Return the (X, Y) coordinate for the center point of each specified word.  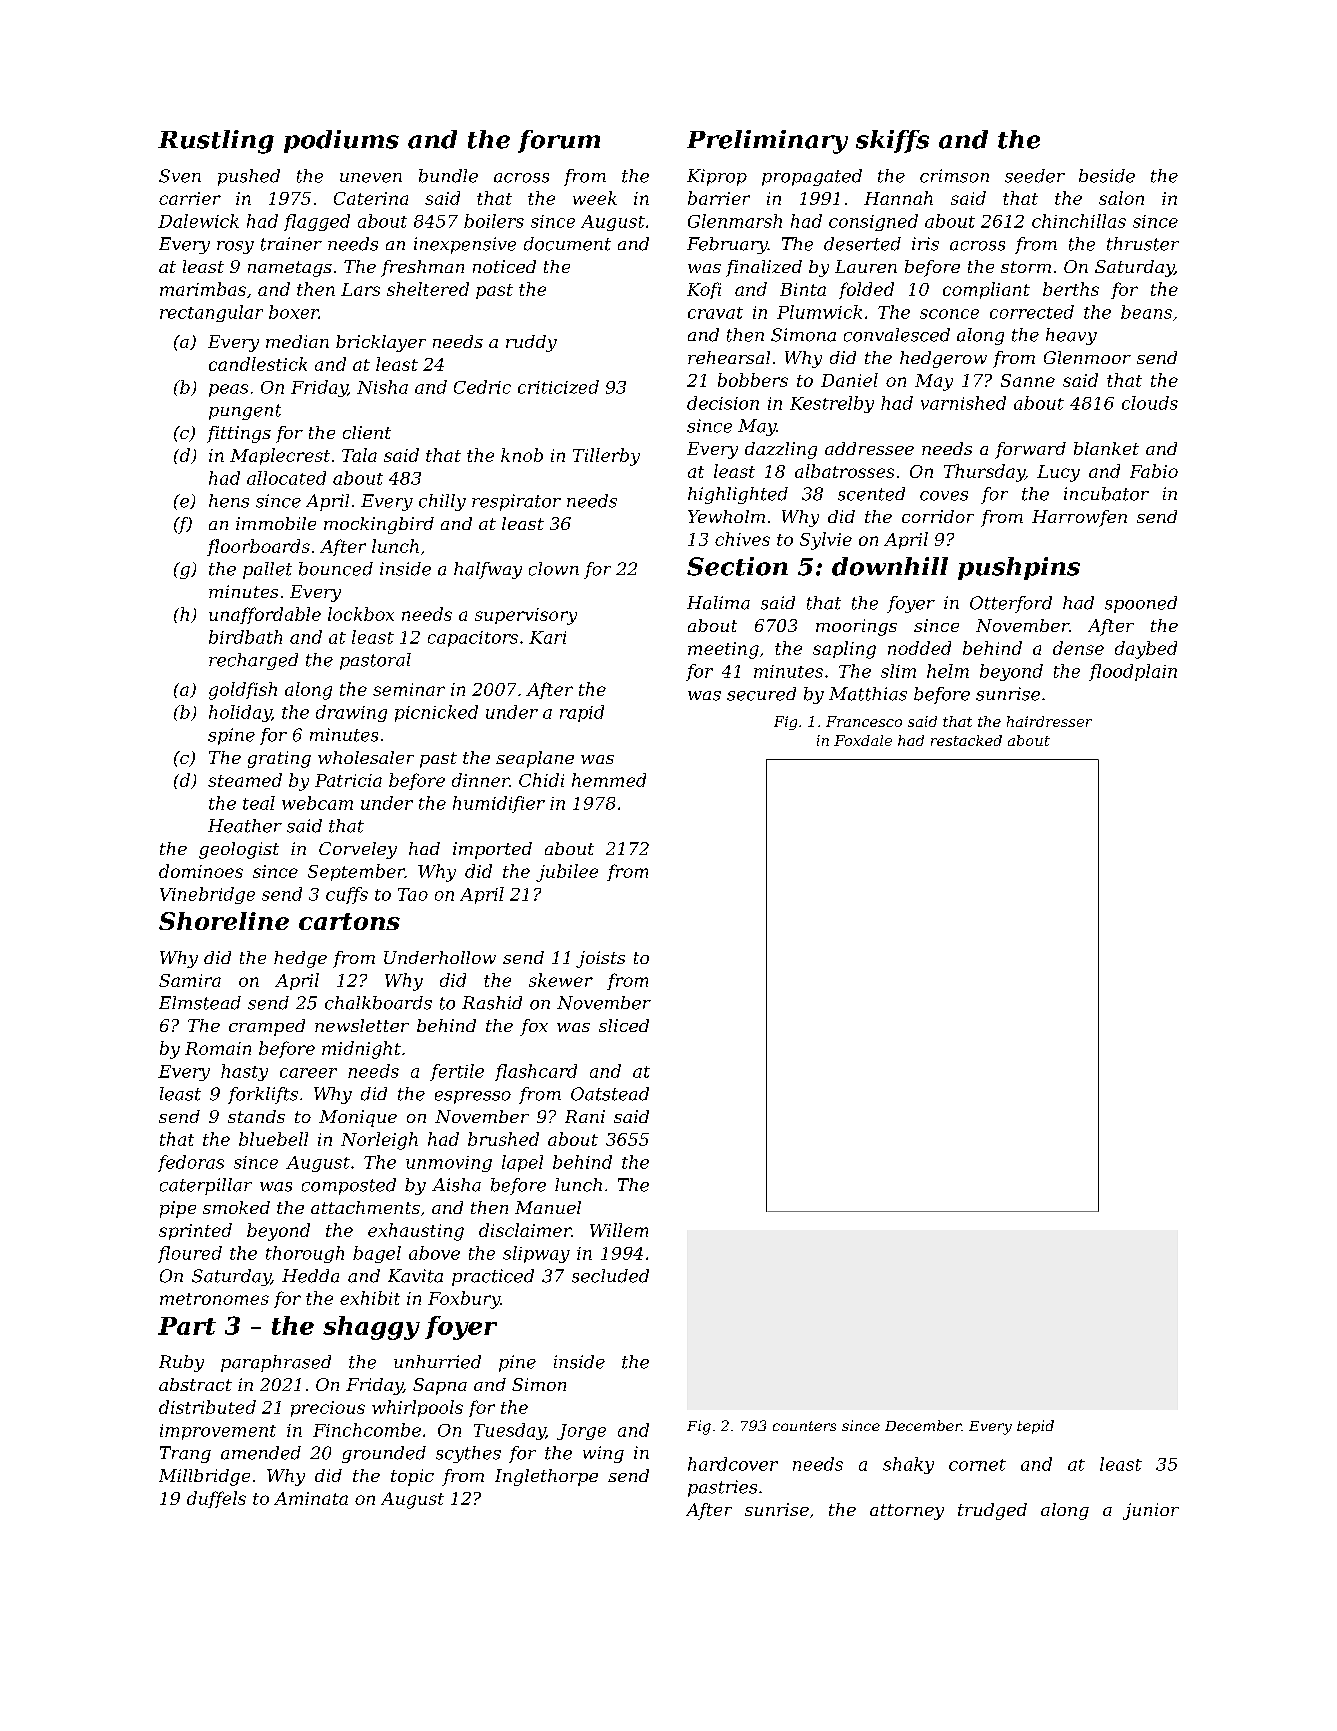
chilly (442, 502)
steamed (245, 780)
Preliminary (767, 142)
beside (1107, 176)
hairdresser (1049, 721)
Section (737, 566)
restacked (966, 740)
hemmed (609, 780)
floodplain (1133, 672)
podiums (341, 141)
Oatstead (610, 1094)
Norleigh (379, 1141)
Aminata (311, 1498)
